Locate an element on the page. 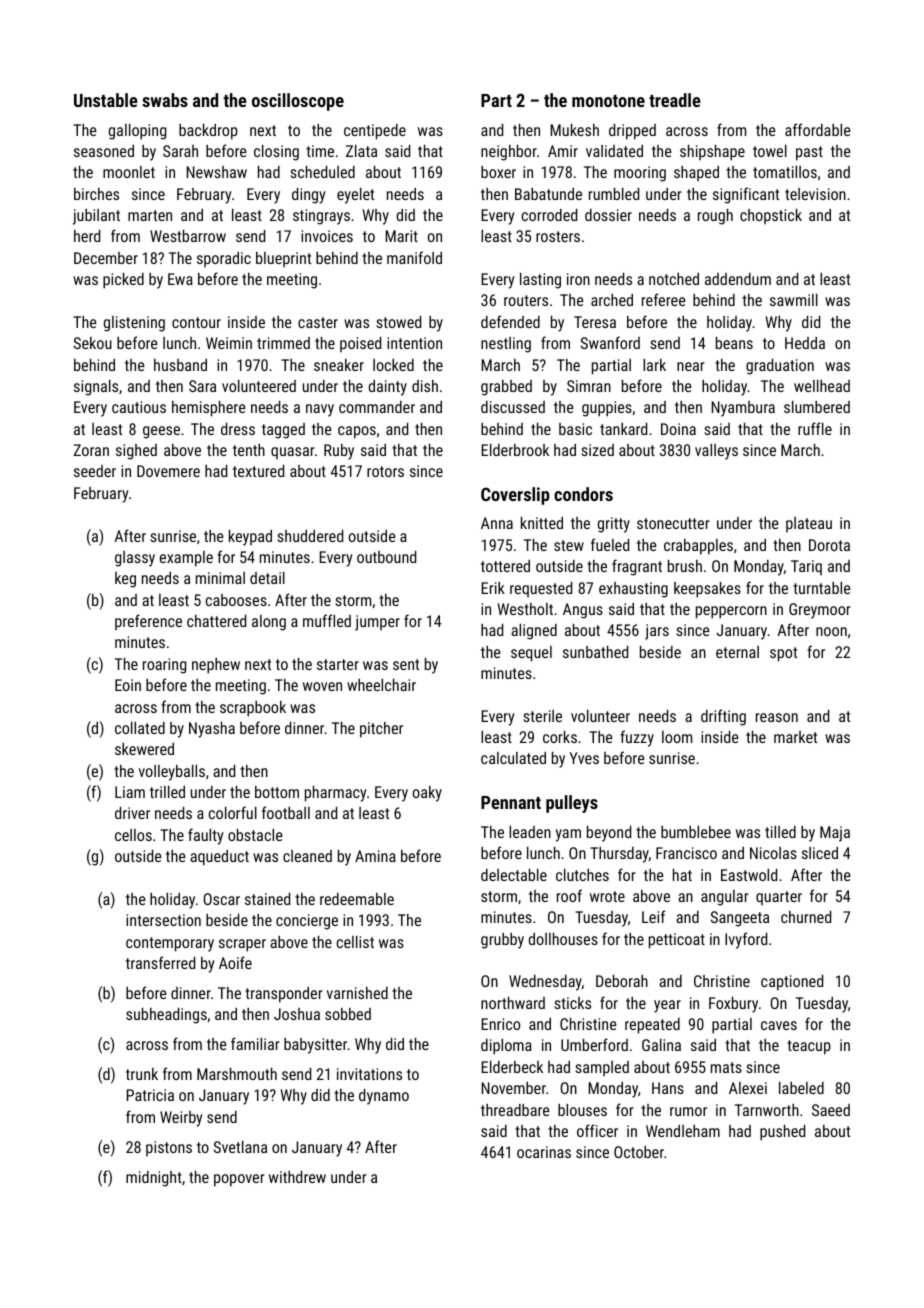 The image size is (924, 1308). referee is located at coordinates (664, 299).
